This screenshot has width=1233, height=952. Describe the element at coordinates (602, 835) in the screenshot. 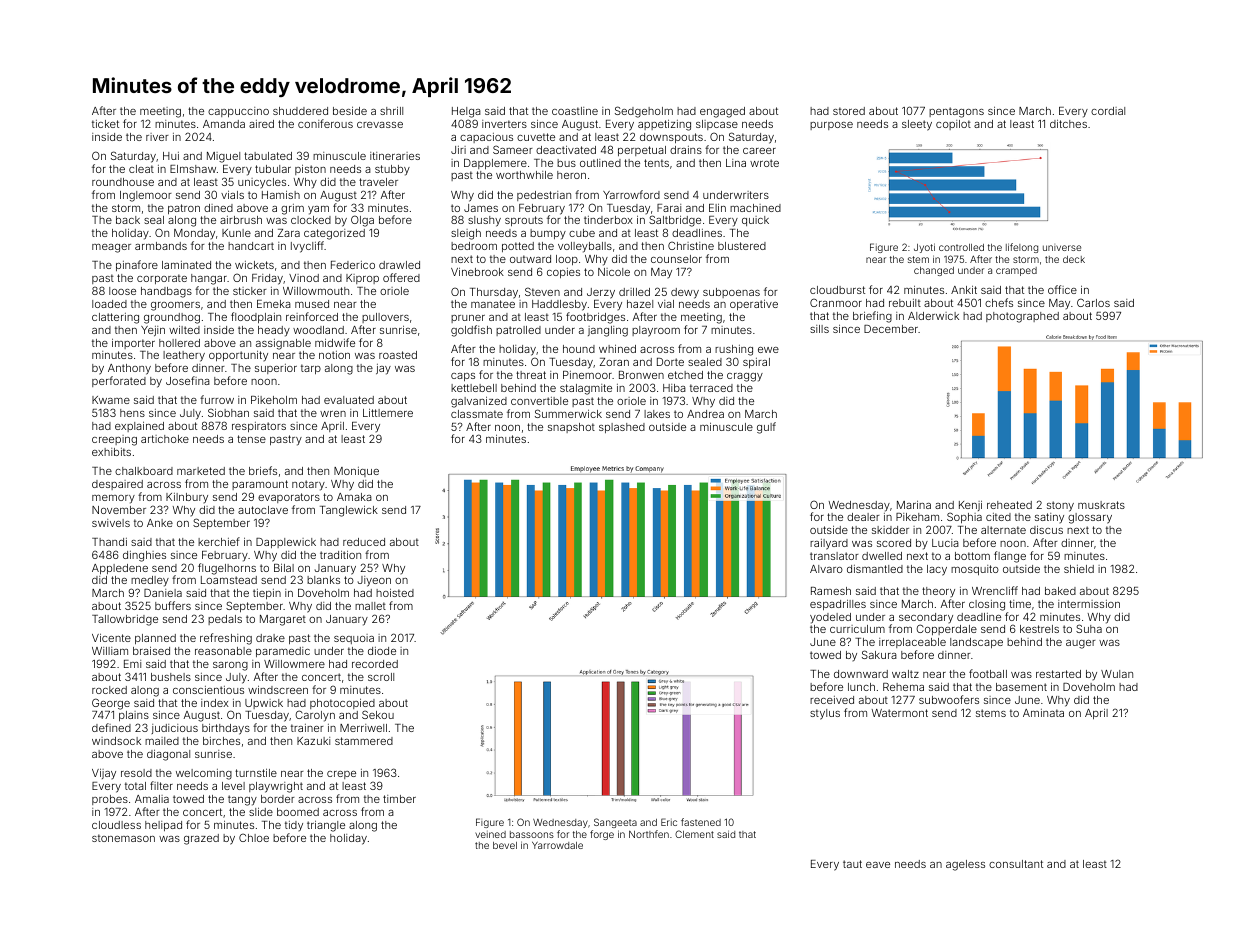

I see `forge` at that location.
